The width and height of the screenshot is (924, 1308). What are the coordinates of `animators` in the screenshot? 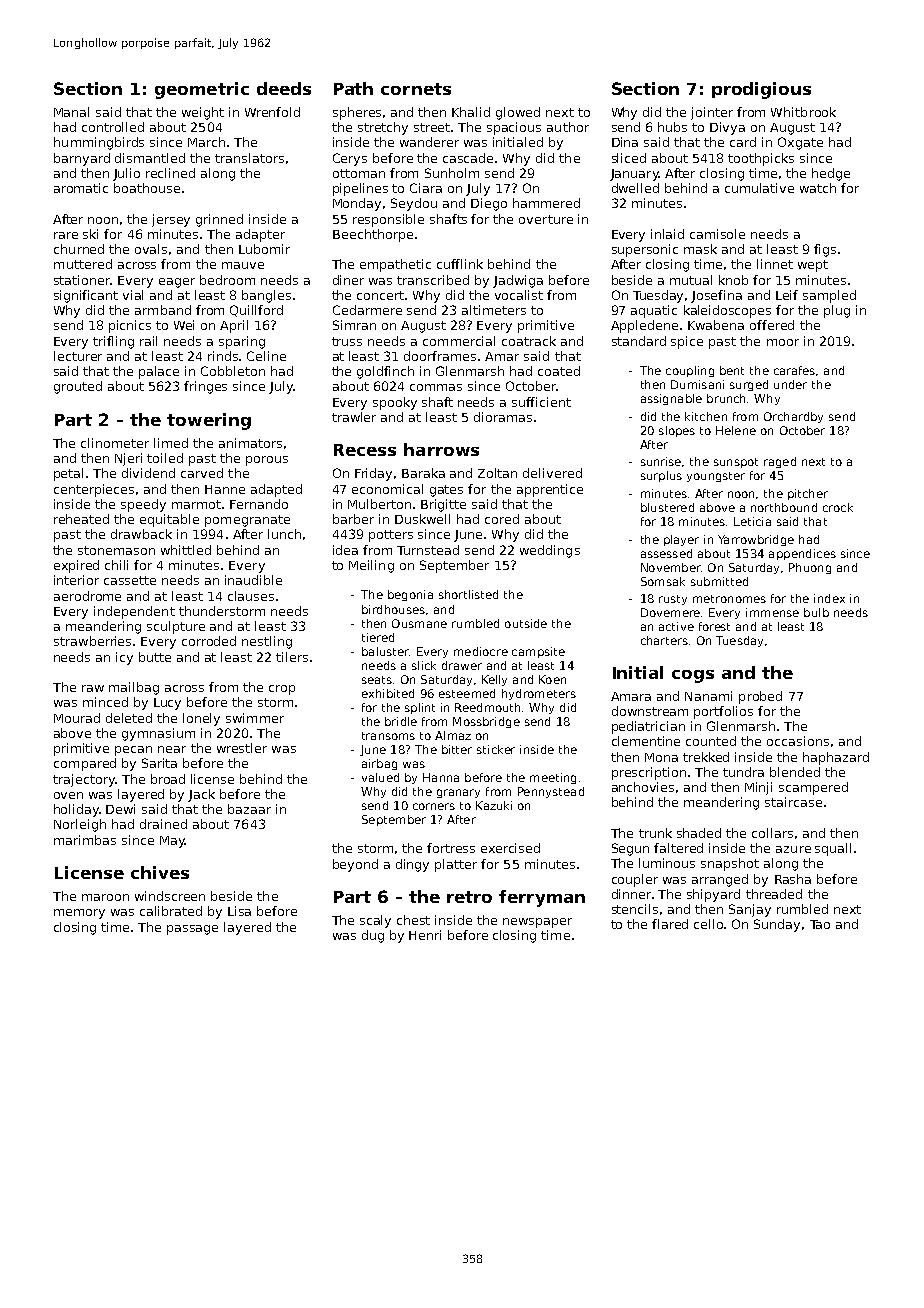 It's located at (250, 443).
